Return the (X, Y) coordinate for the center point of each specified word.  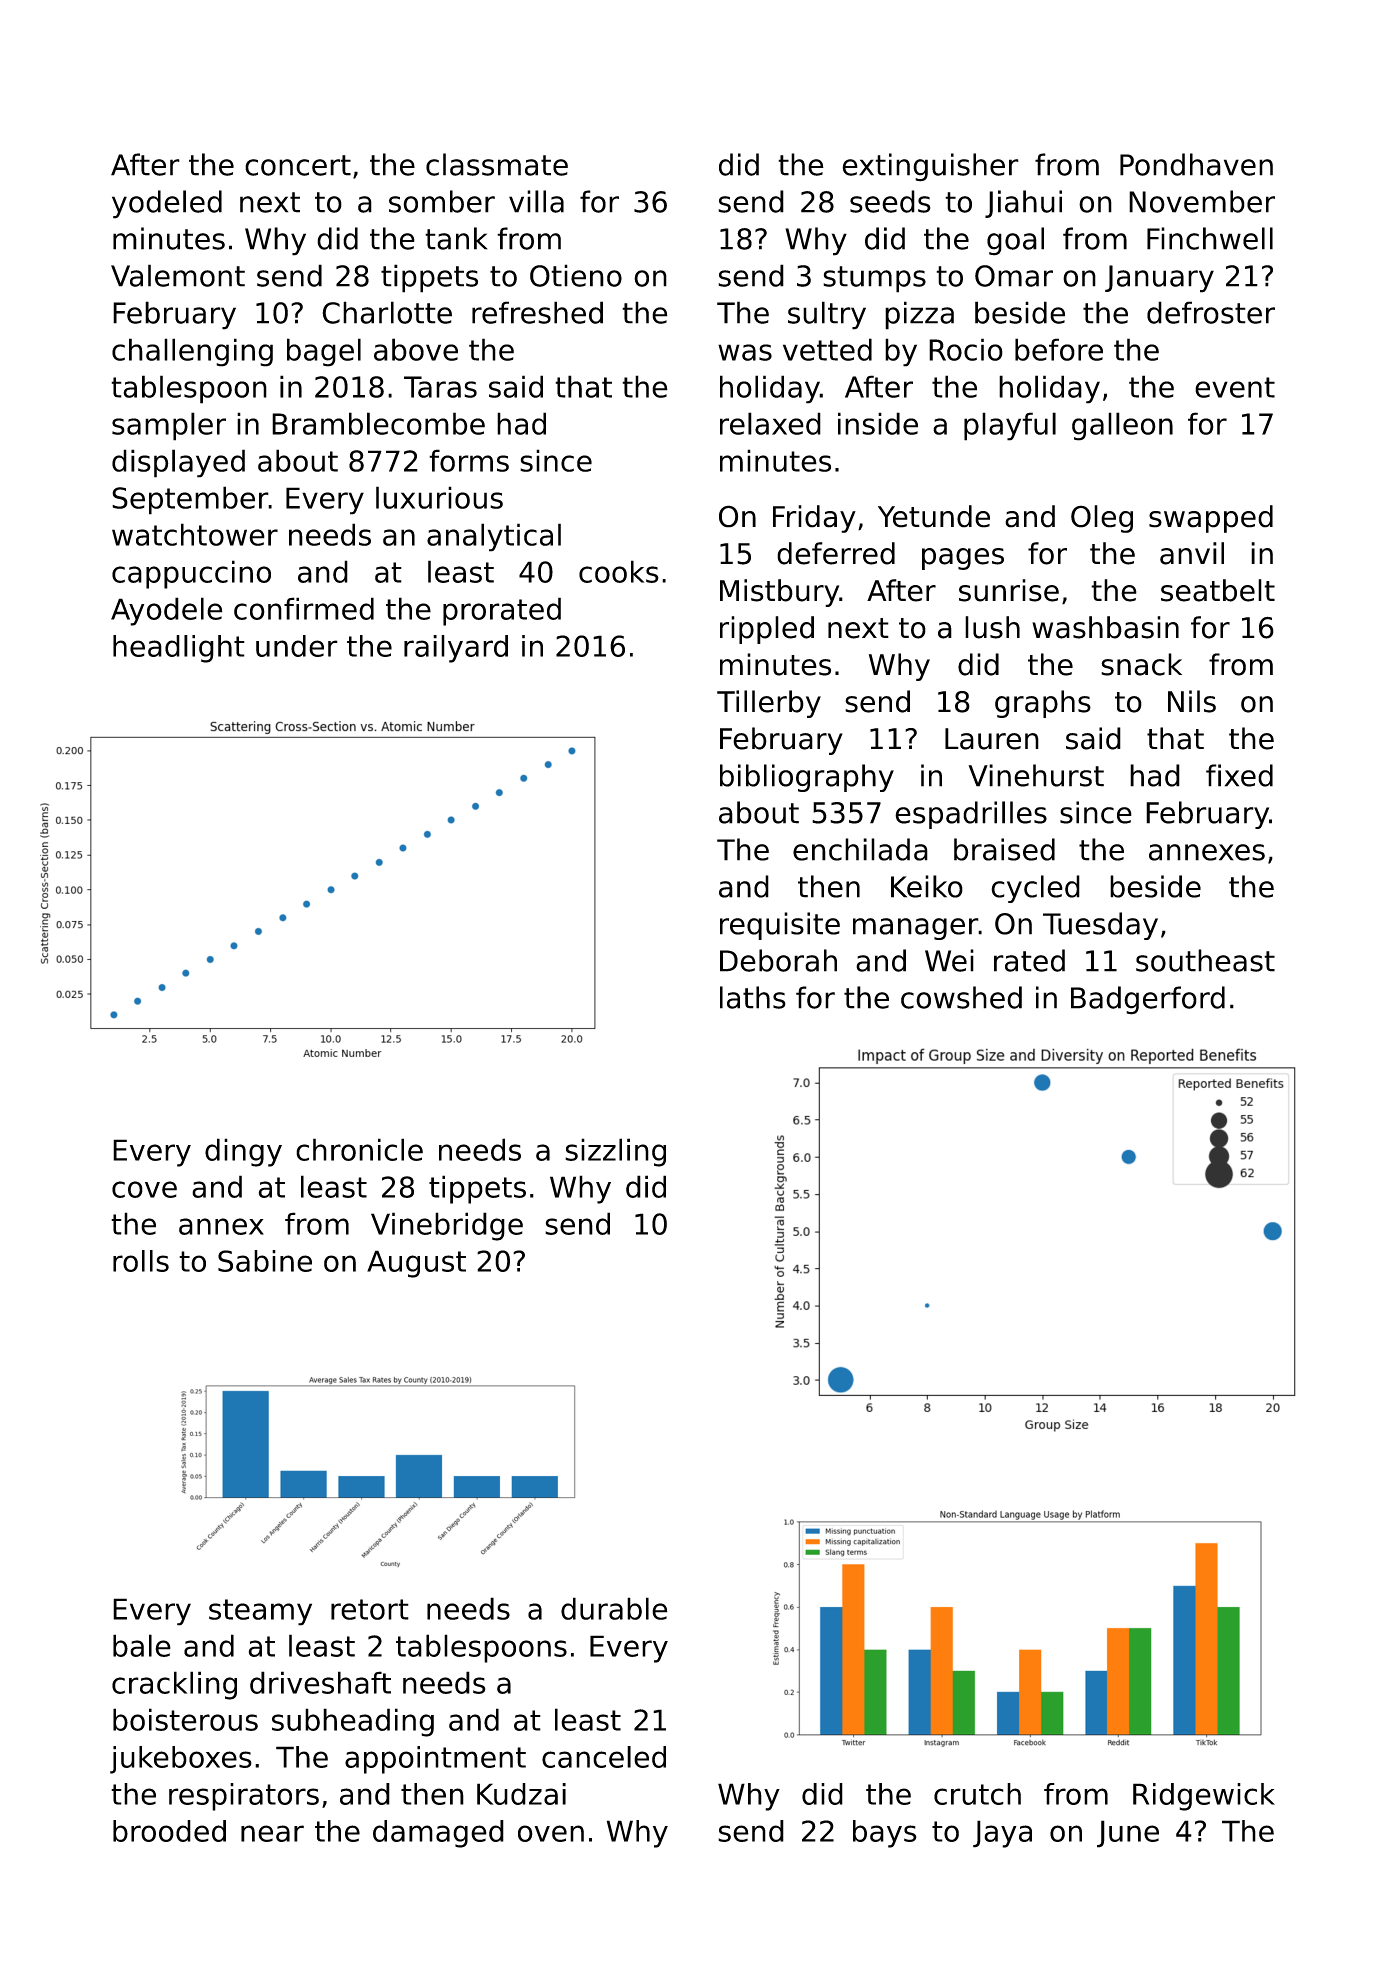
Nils (1192, 701)
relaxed (770, 423)
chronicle (359, 1149)
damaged (438, 1834)
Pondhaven (1196, 164)
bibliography (807, 778)
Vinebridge (447, 1226)
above (416, 349)
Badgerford (1148, 1000)
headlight (179, 649)
